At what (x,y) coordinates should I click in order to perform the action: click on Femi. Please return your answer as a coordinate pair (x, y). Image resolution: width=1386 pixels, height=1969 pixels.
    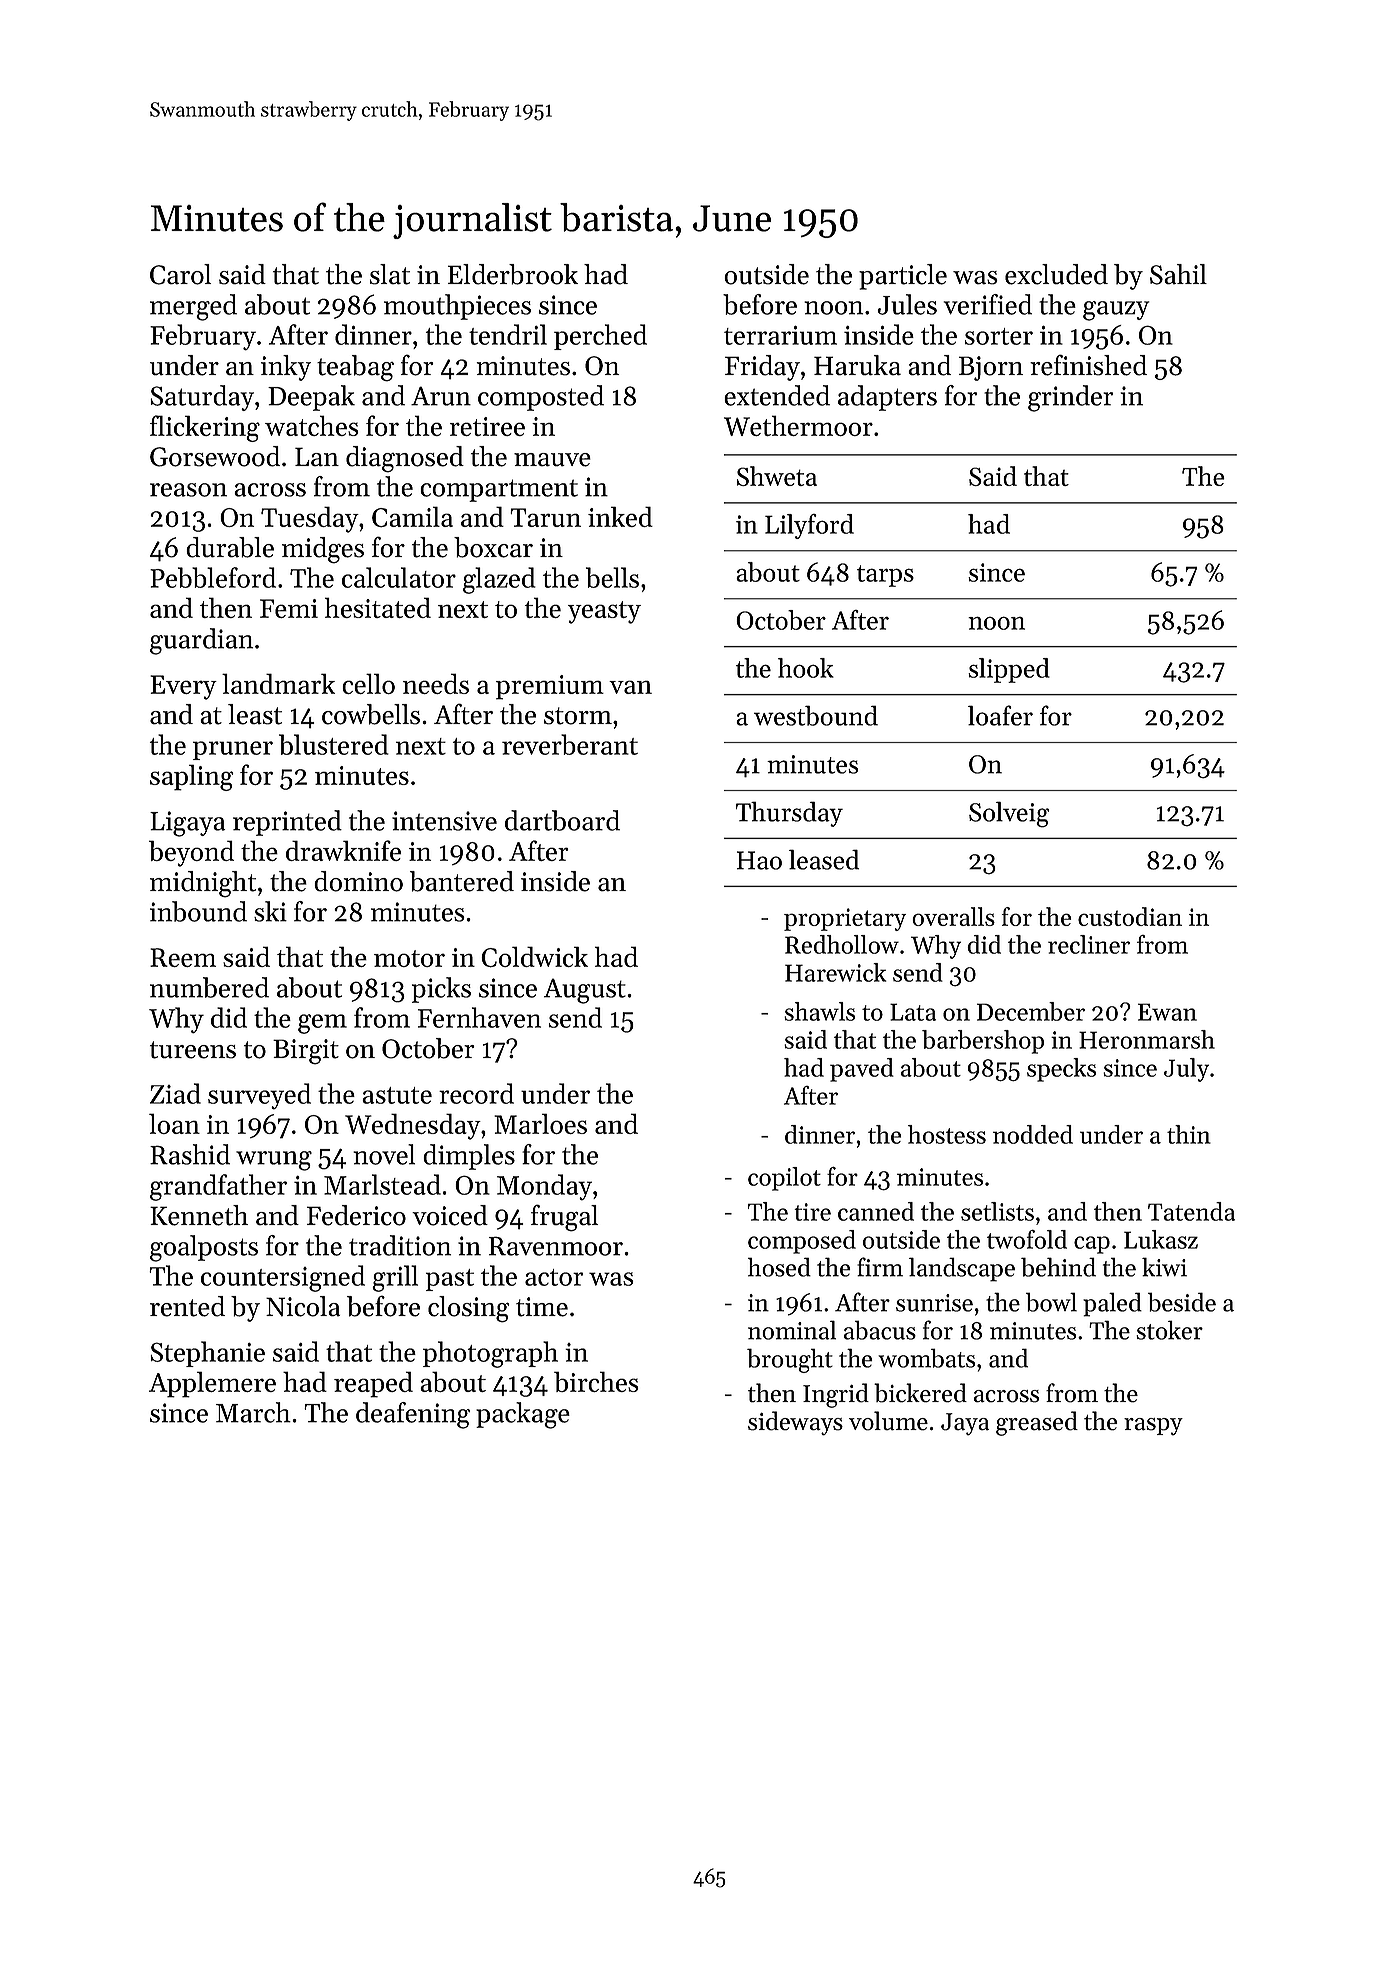
    Looking at the image, I should click on (289, 608).
